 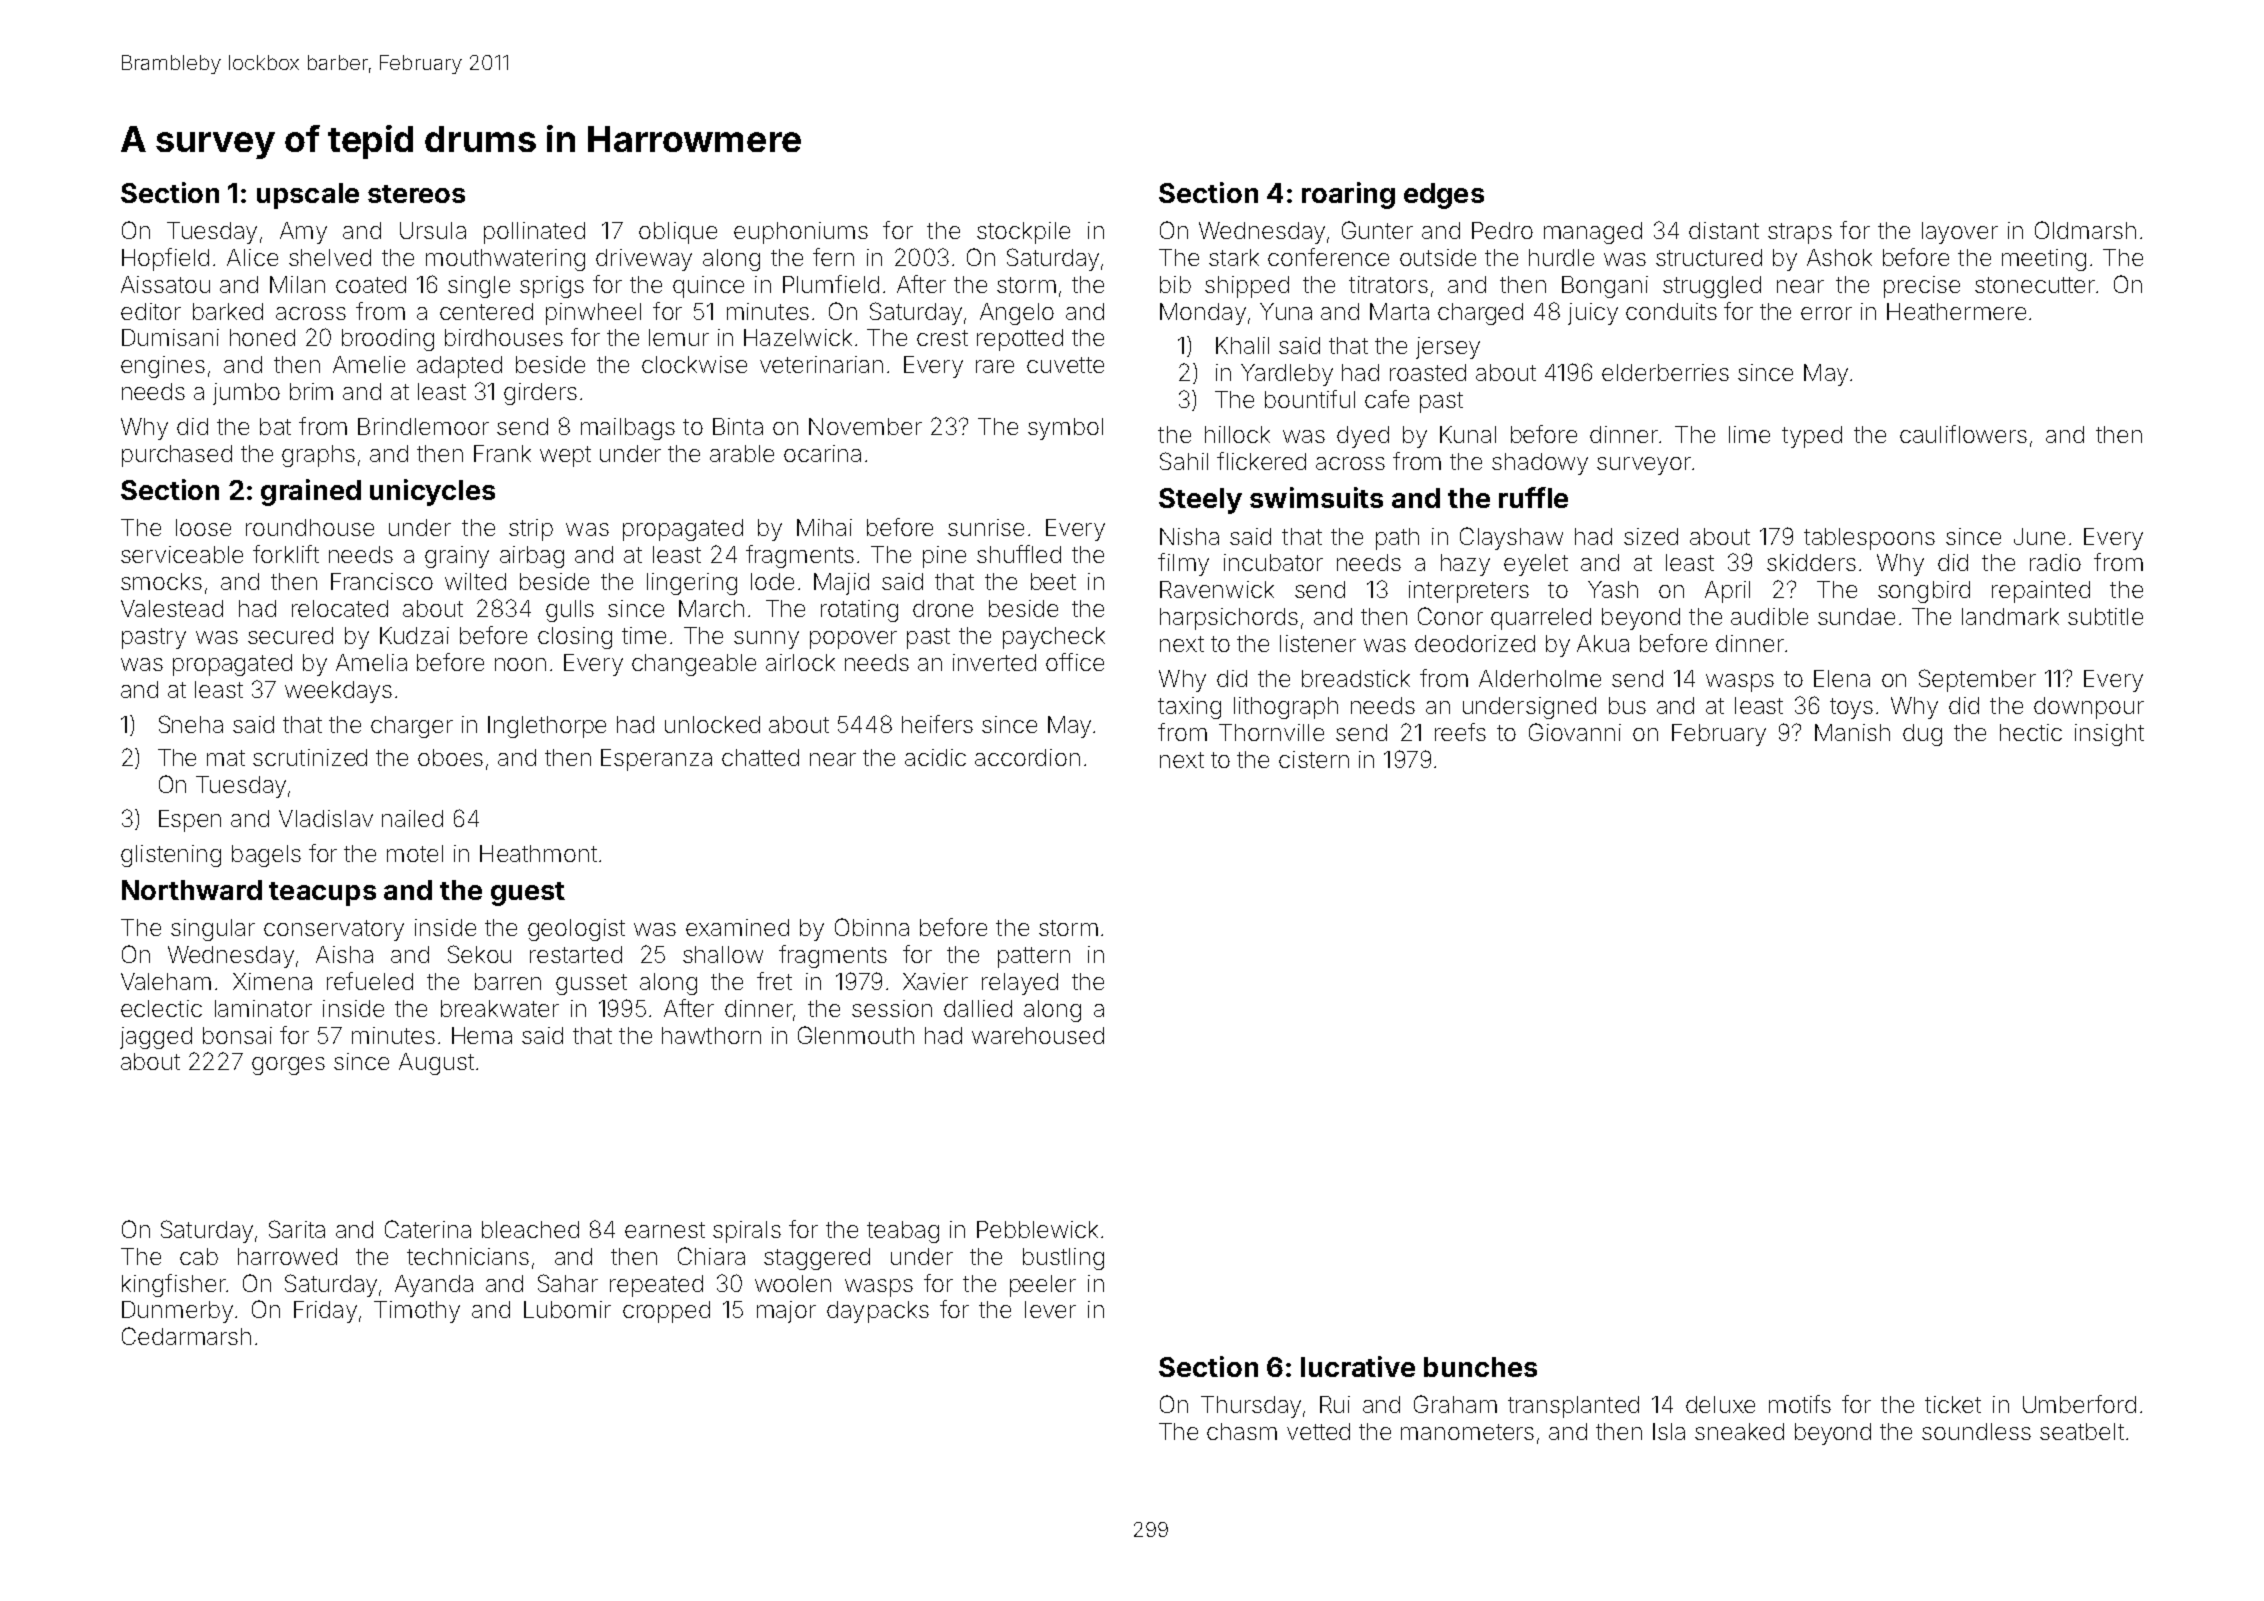 What do you see at coordinates (288, 1066) in the document?
I see `gorges` at bounding box center [288, 1066].
